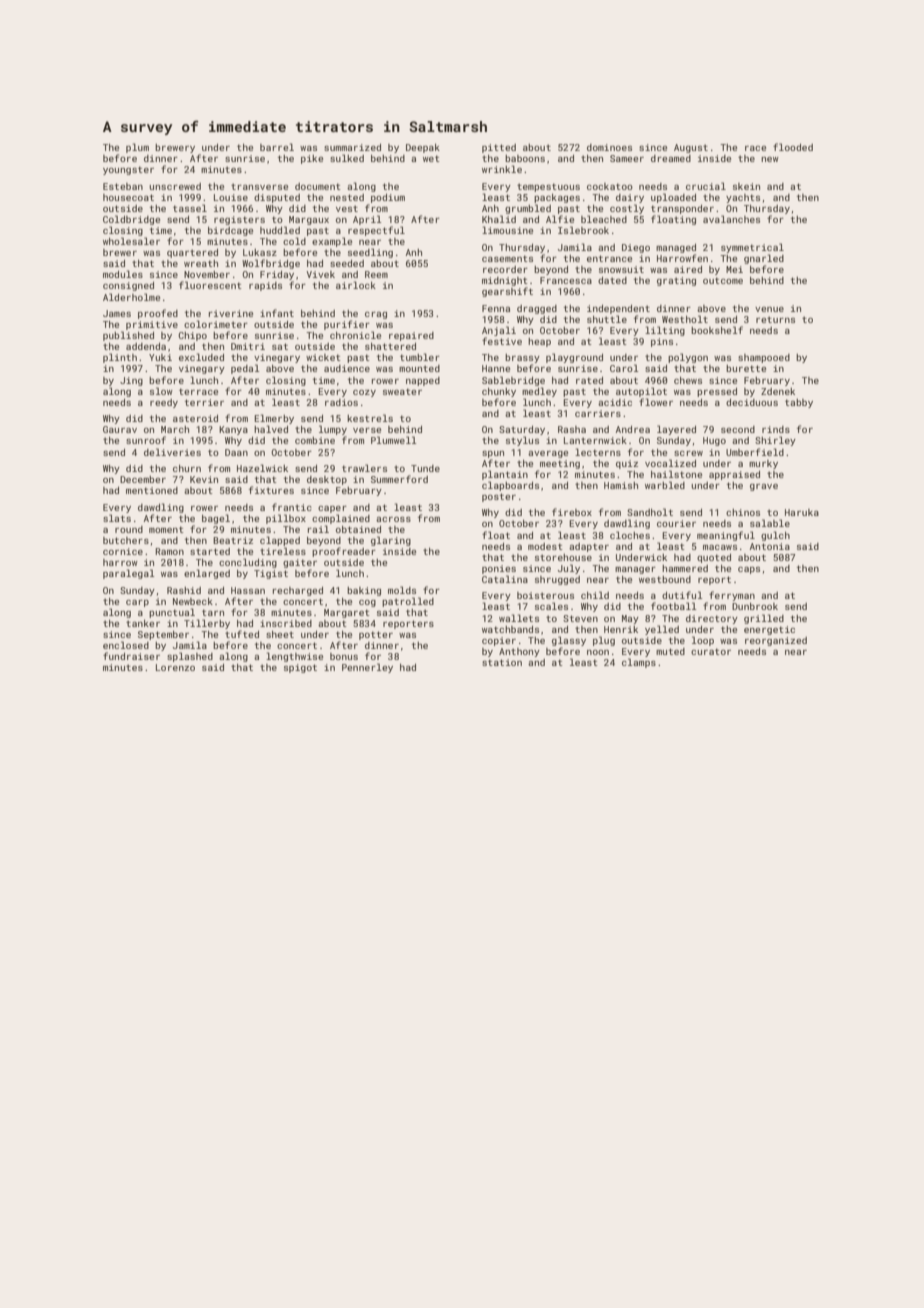  Describe the element at coordinates (770, 546) in the image. I see `Antonia` at that location.
